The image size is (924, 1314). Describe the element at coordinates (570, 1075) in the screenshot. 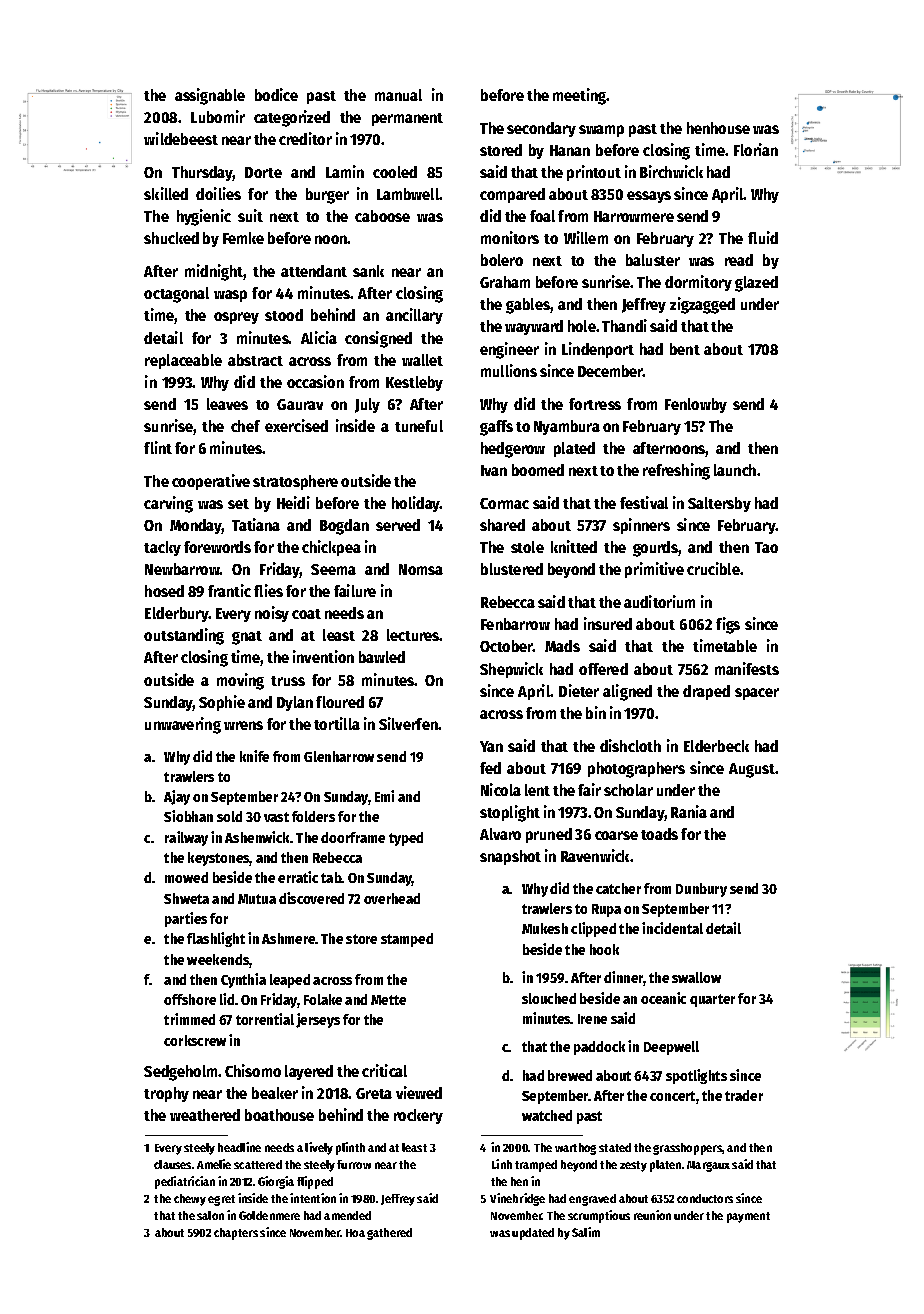

I see `brewed` at that location.
